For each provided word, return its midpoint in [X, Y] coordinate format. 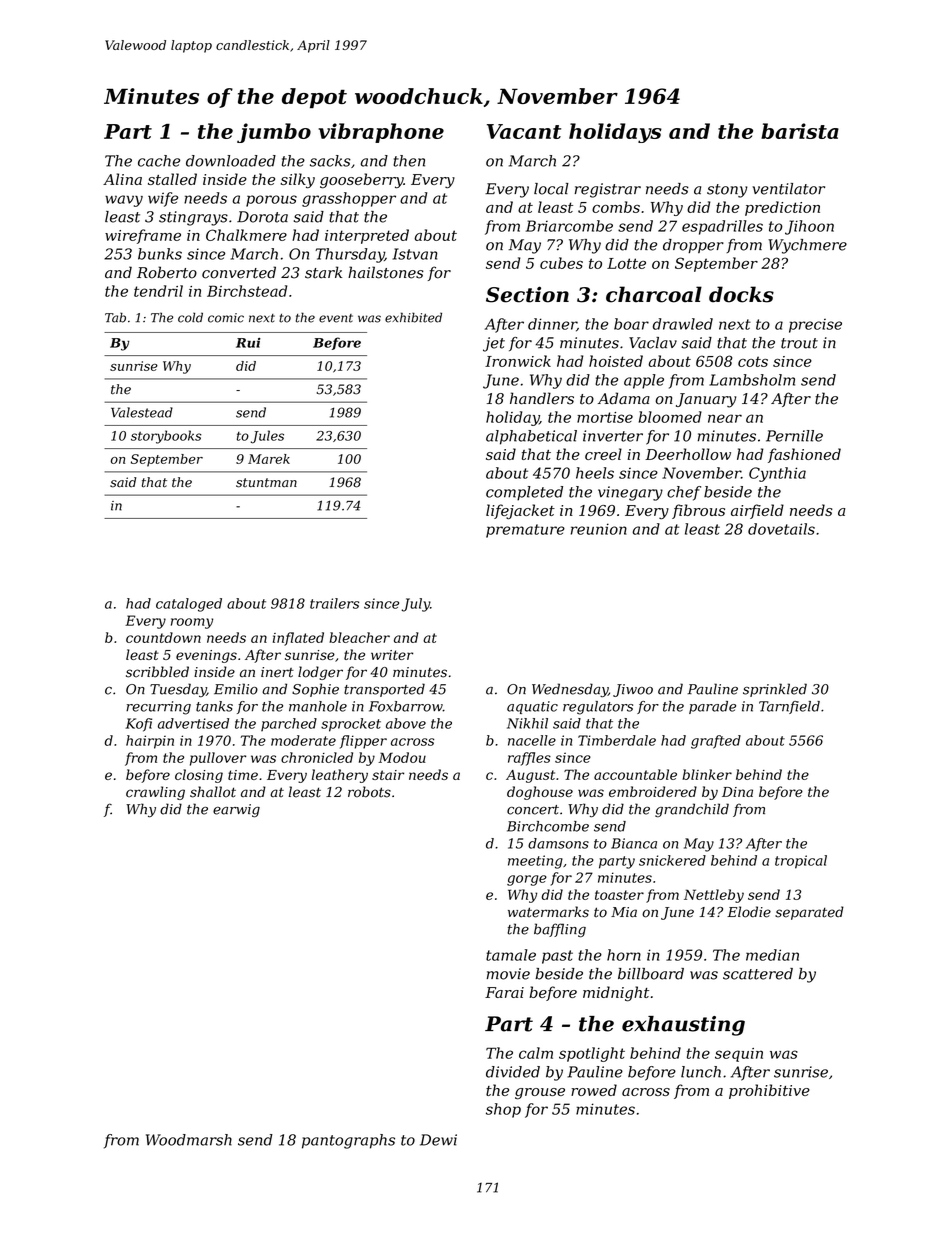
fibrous [698, 511]
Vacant [524, 131]
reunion [599, 529]
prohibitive [769, 1091]
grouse [540, 1094]
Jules [267, 437]
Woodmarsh [189, 1140]
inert [277, 672]
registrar [607, 190]
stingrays [193, 218]
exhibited [413, 317]
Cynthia [777, 474]
